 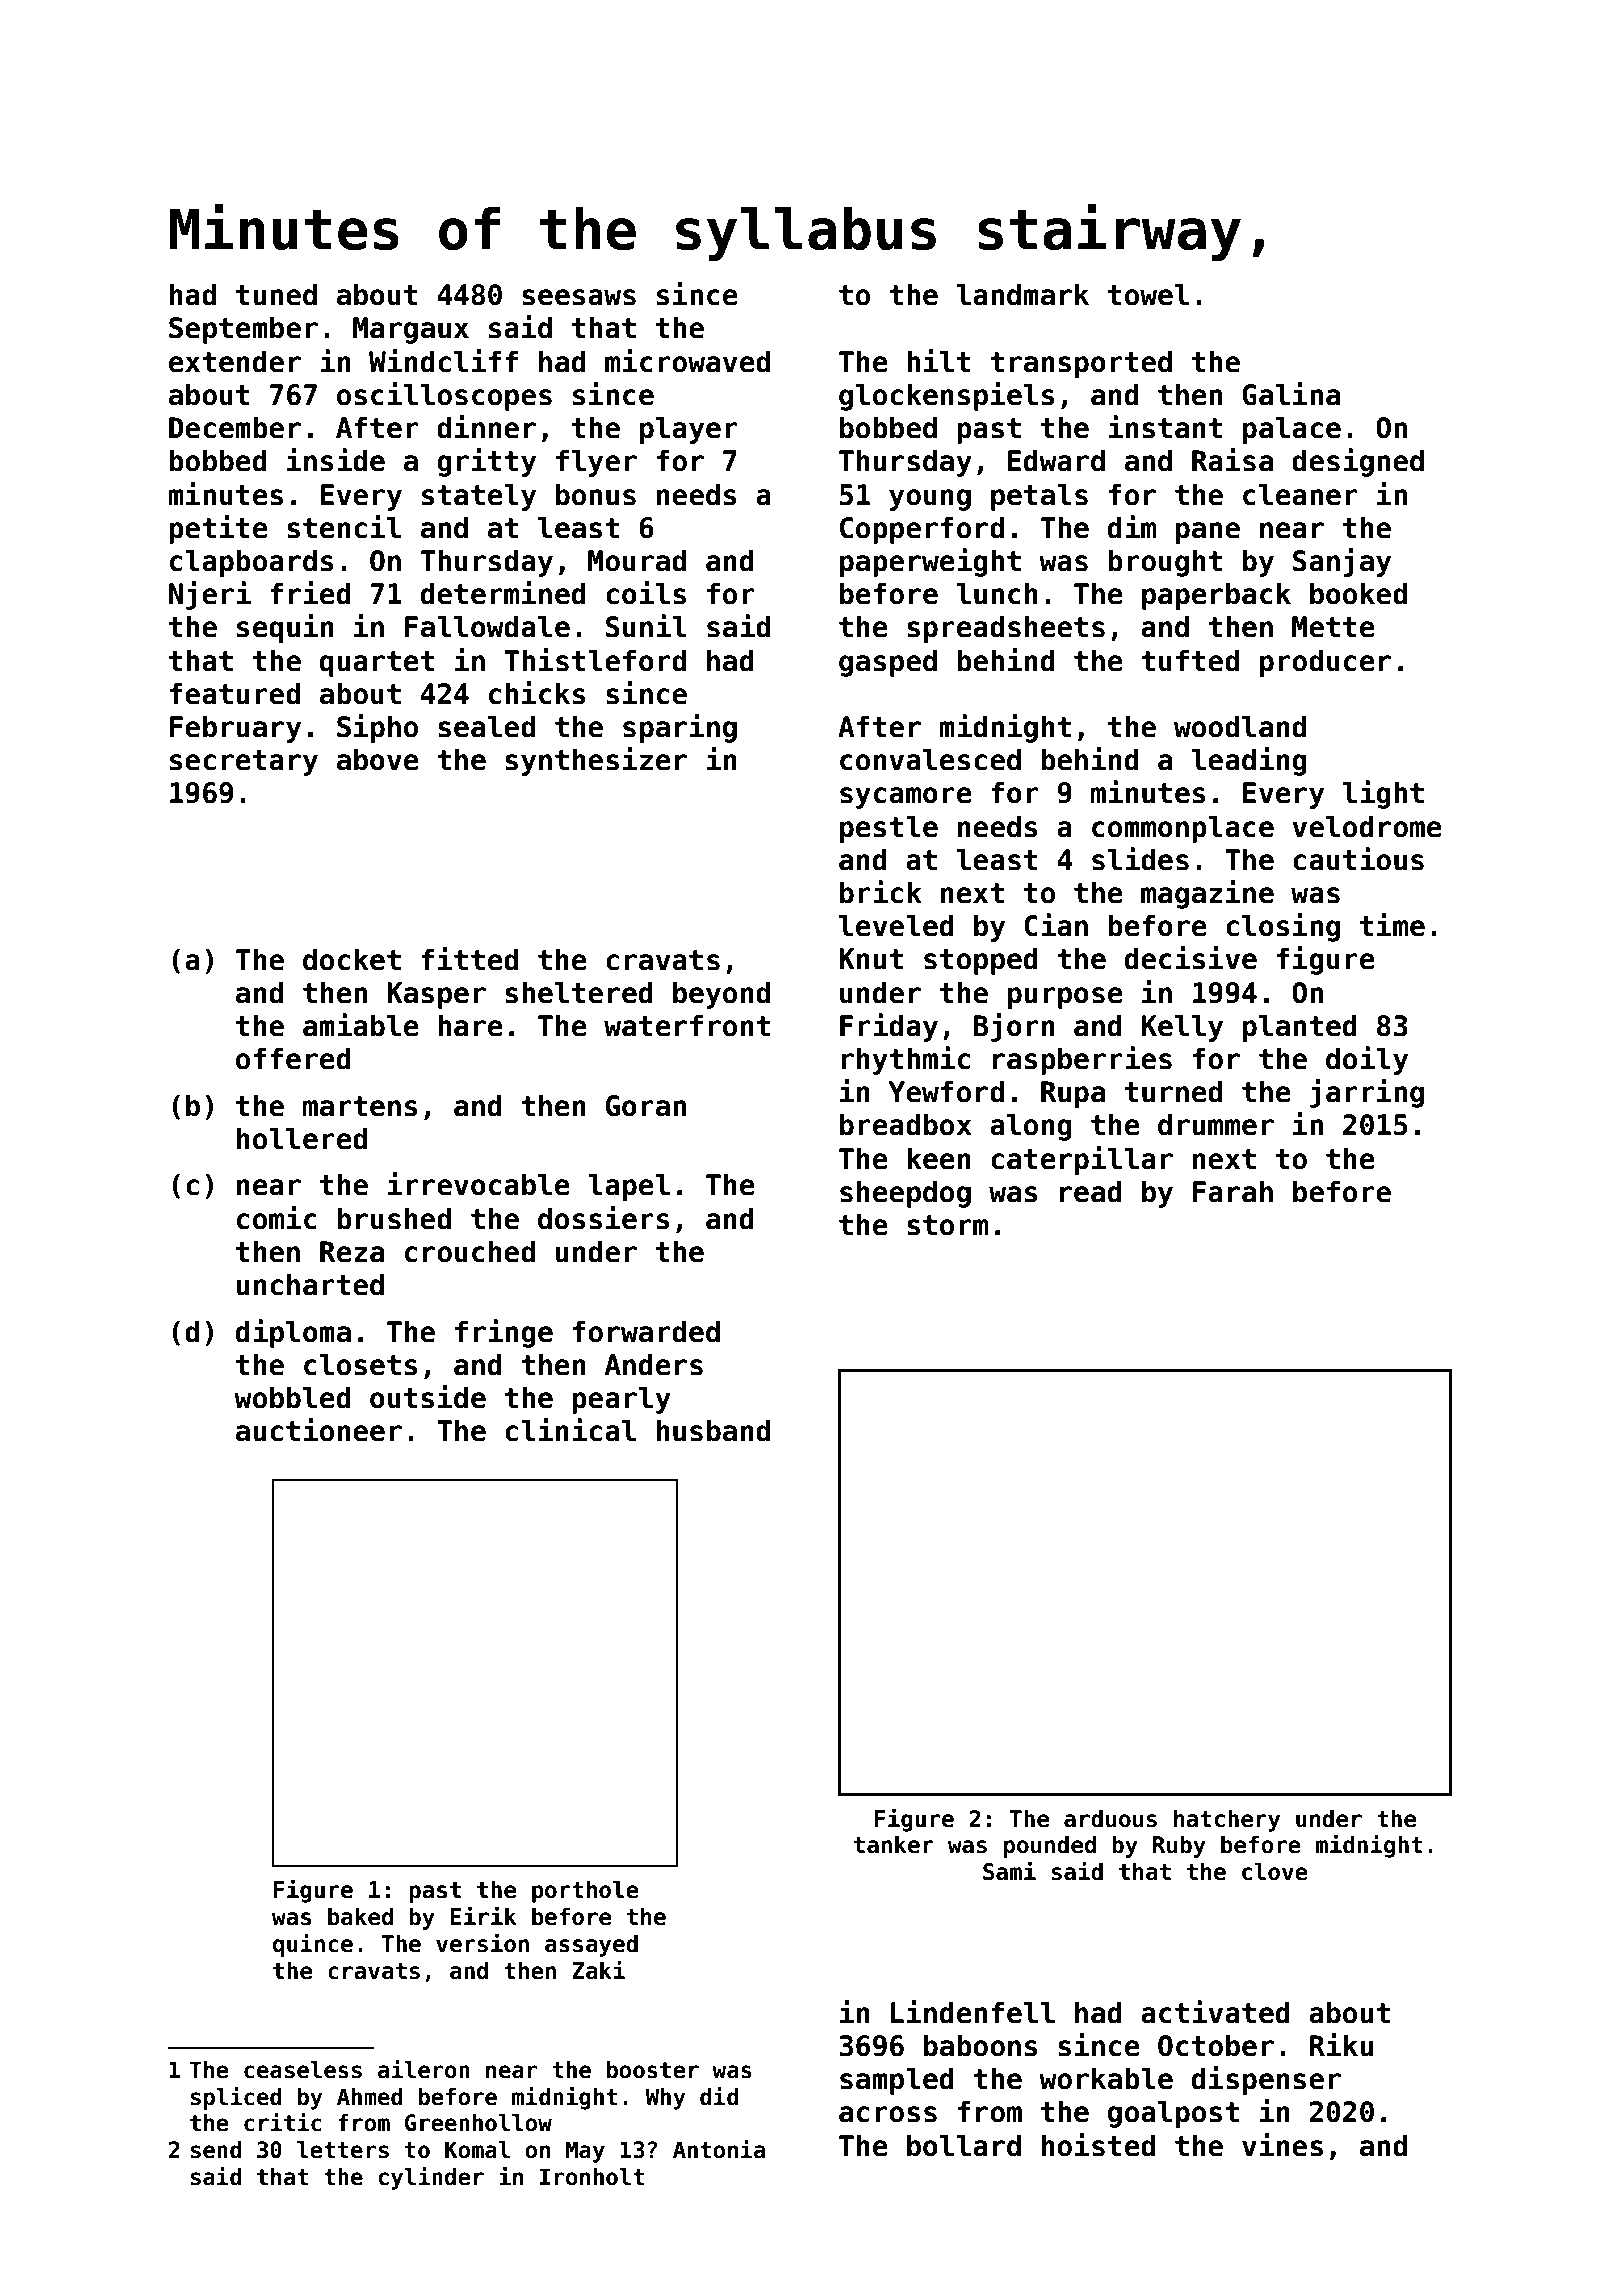 I want to click on synthesizer, so click(x=596, y=761).
